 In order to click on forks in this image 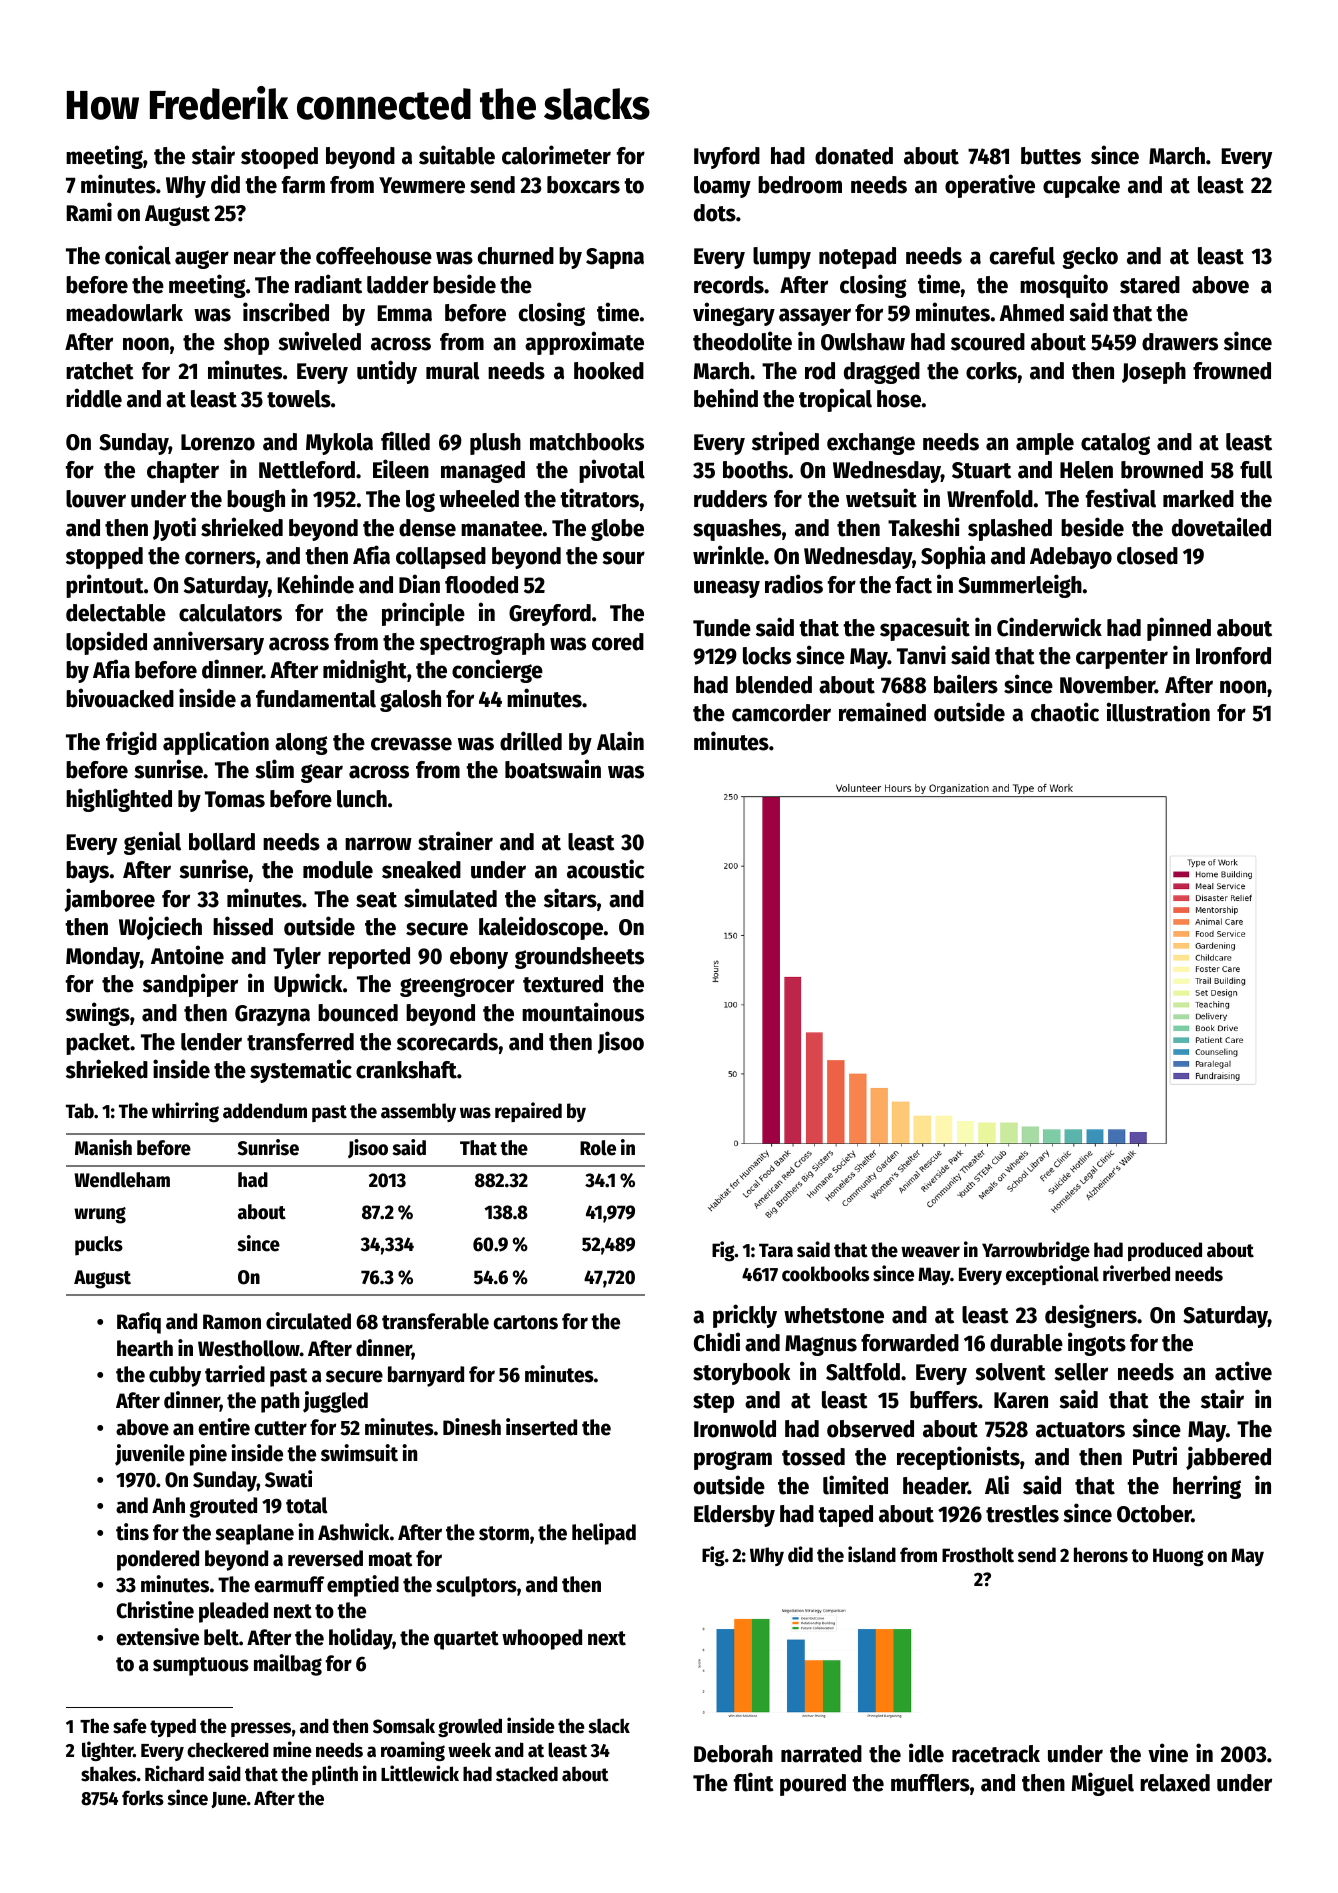, I will do `click(143, 1798)`.
